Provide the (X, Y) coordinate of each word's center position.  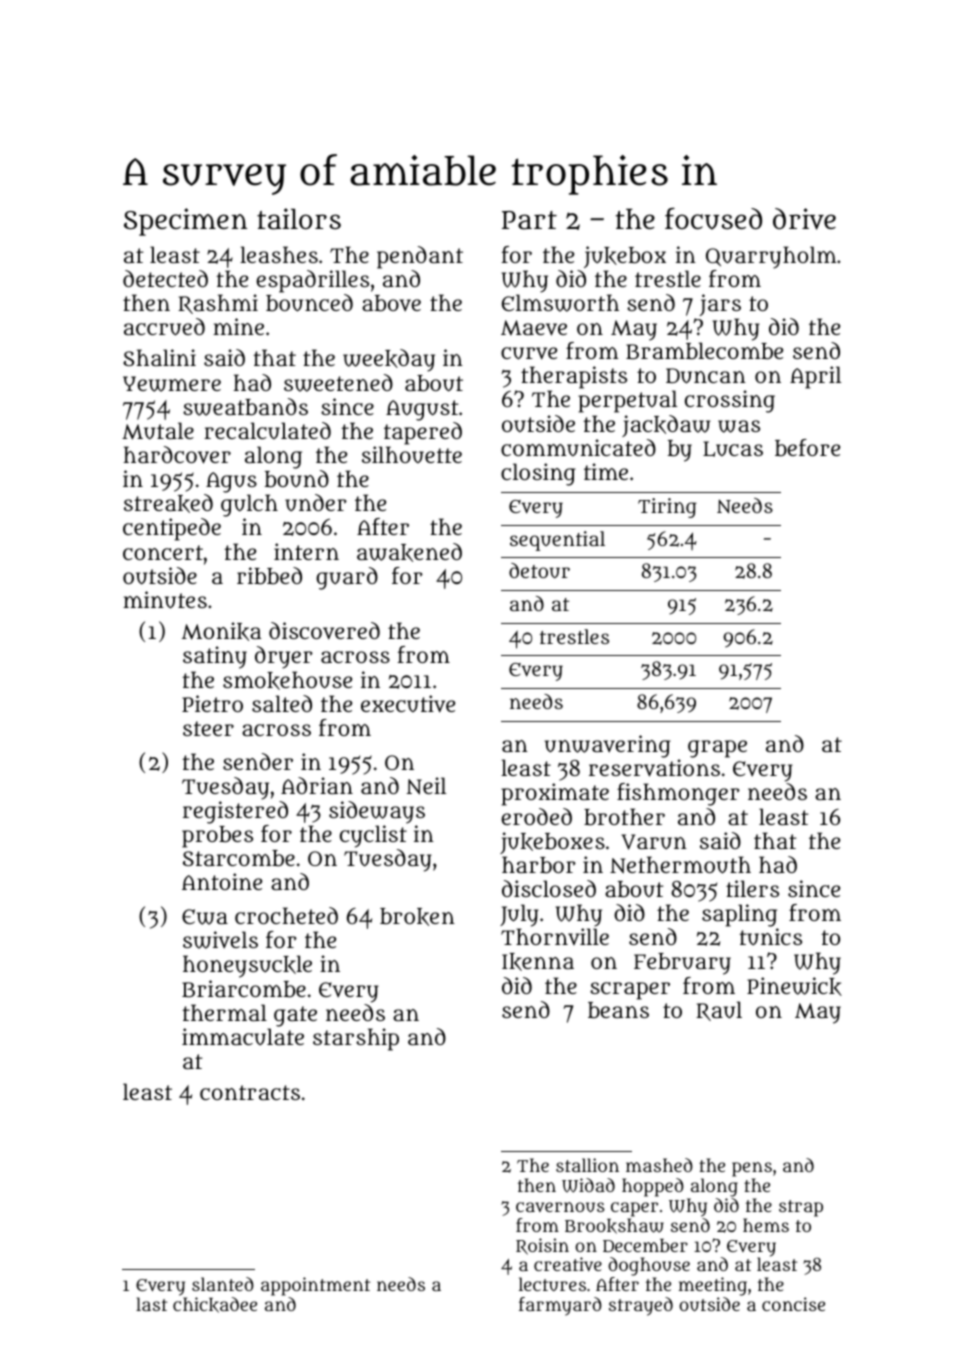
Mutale (158, 431)
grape (717, 749)
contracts (250, 1092)
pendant (420, 257)
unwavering (608, 746)
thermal (224, 1012)
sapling (739, 915)
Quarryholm (771, 257)
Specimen (185, 222)
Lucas (733, 449)
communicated (578, 447)
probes (217, 837)
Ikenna (538, 962)
